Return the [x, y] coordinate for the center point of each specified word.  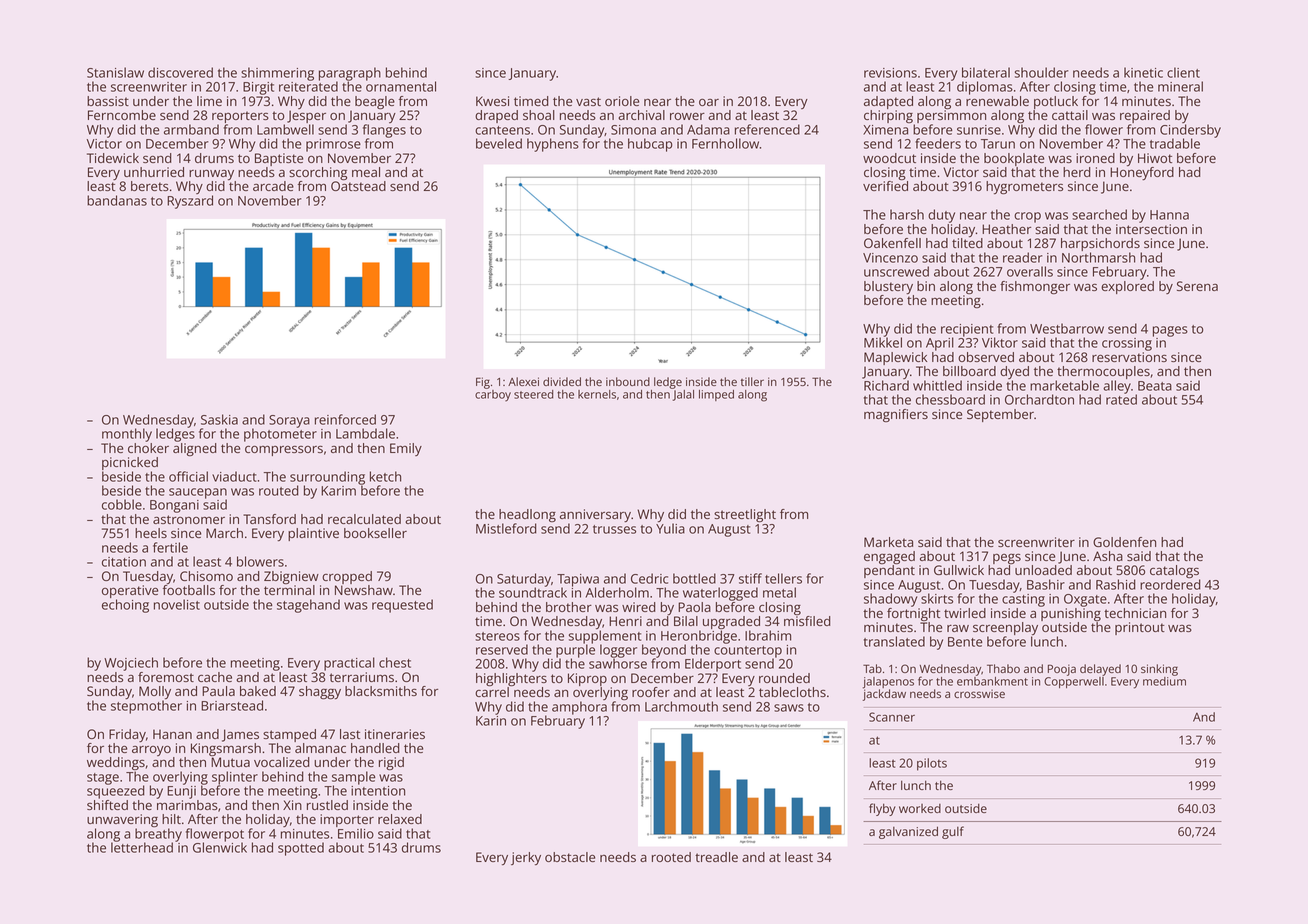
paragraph [350, 74]
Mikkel [883, 342]
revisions [890, 73]
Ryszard [190, 202]
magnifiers [896, 415]
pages [1170, 331]
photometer [280, 435]
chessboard [950, 399]
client [1183, 72]
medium [1164, 681]
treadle [716, 857]
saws [789, 708]
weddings [116, 763]
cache [215, 677]
